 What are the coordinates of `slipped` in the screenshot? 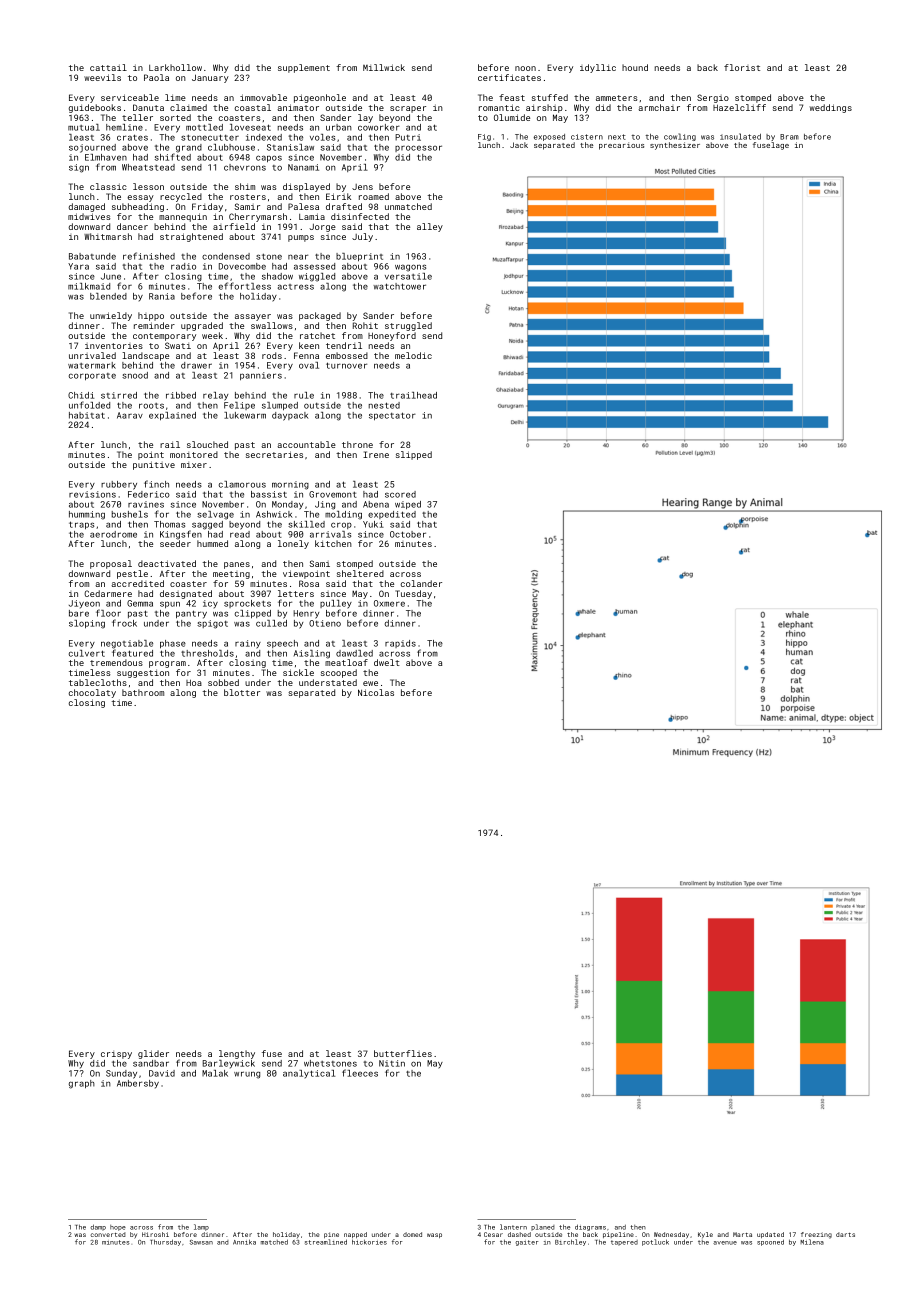 It's located at (414, 455).
